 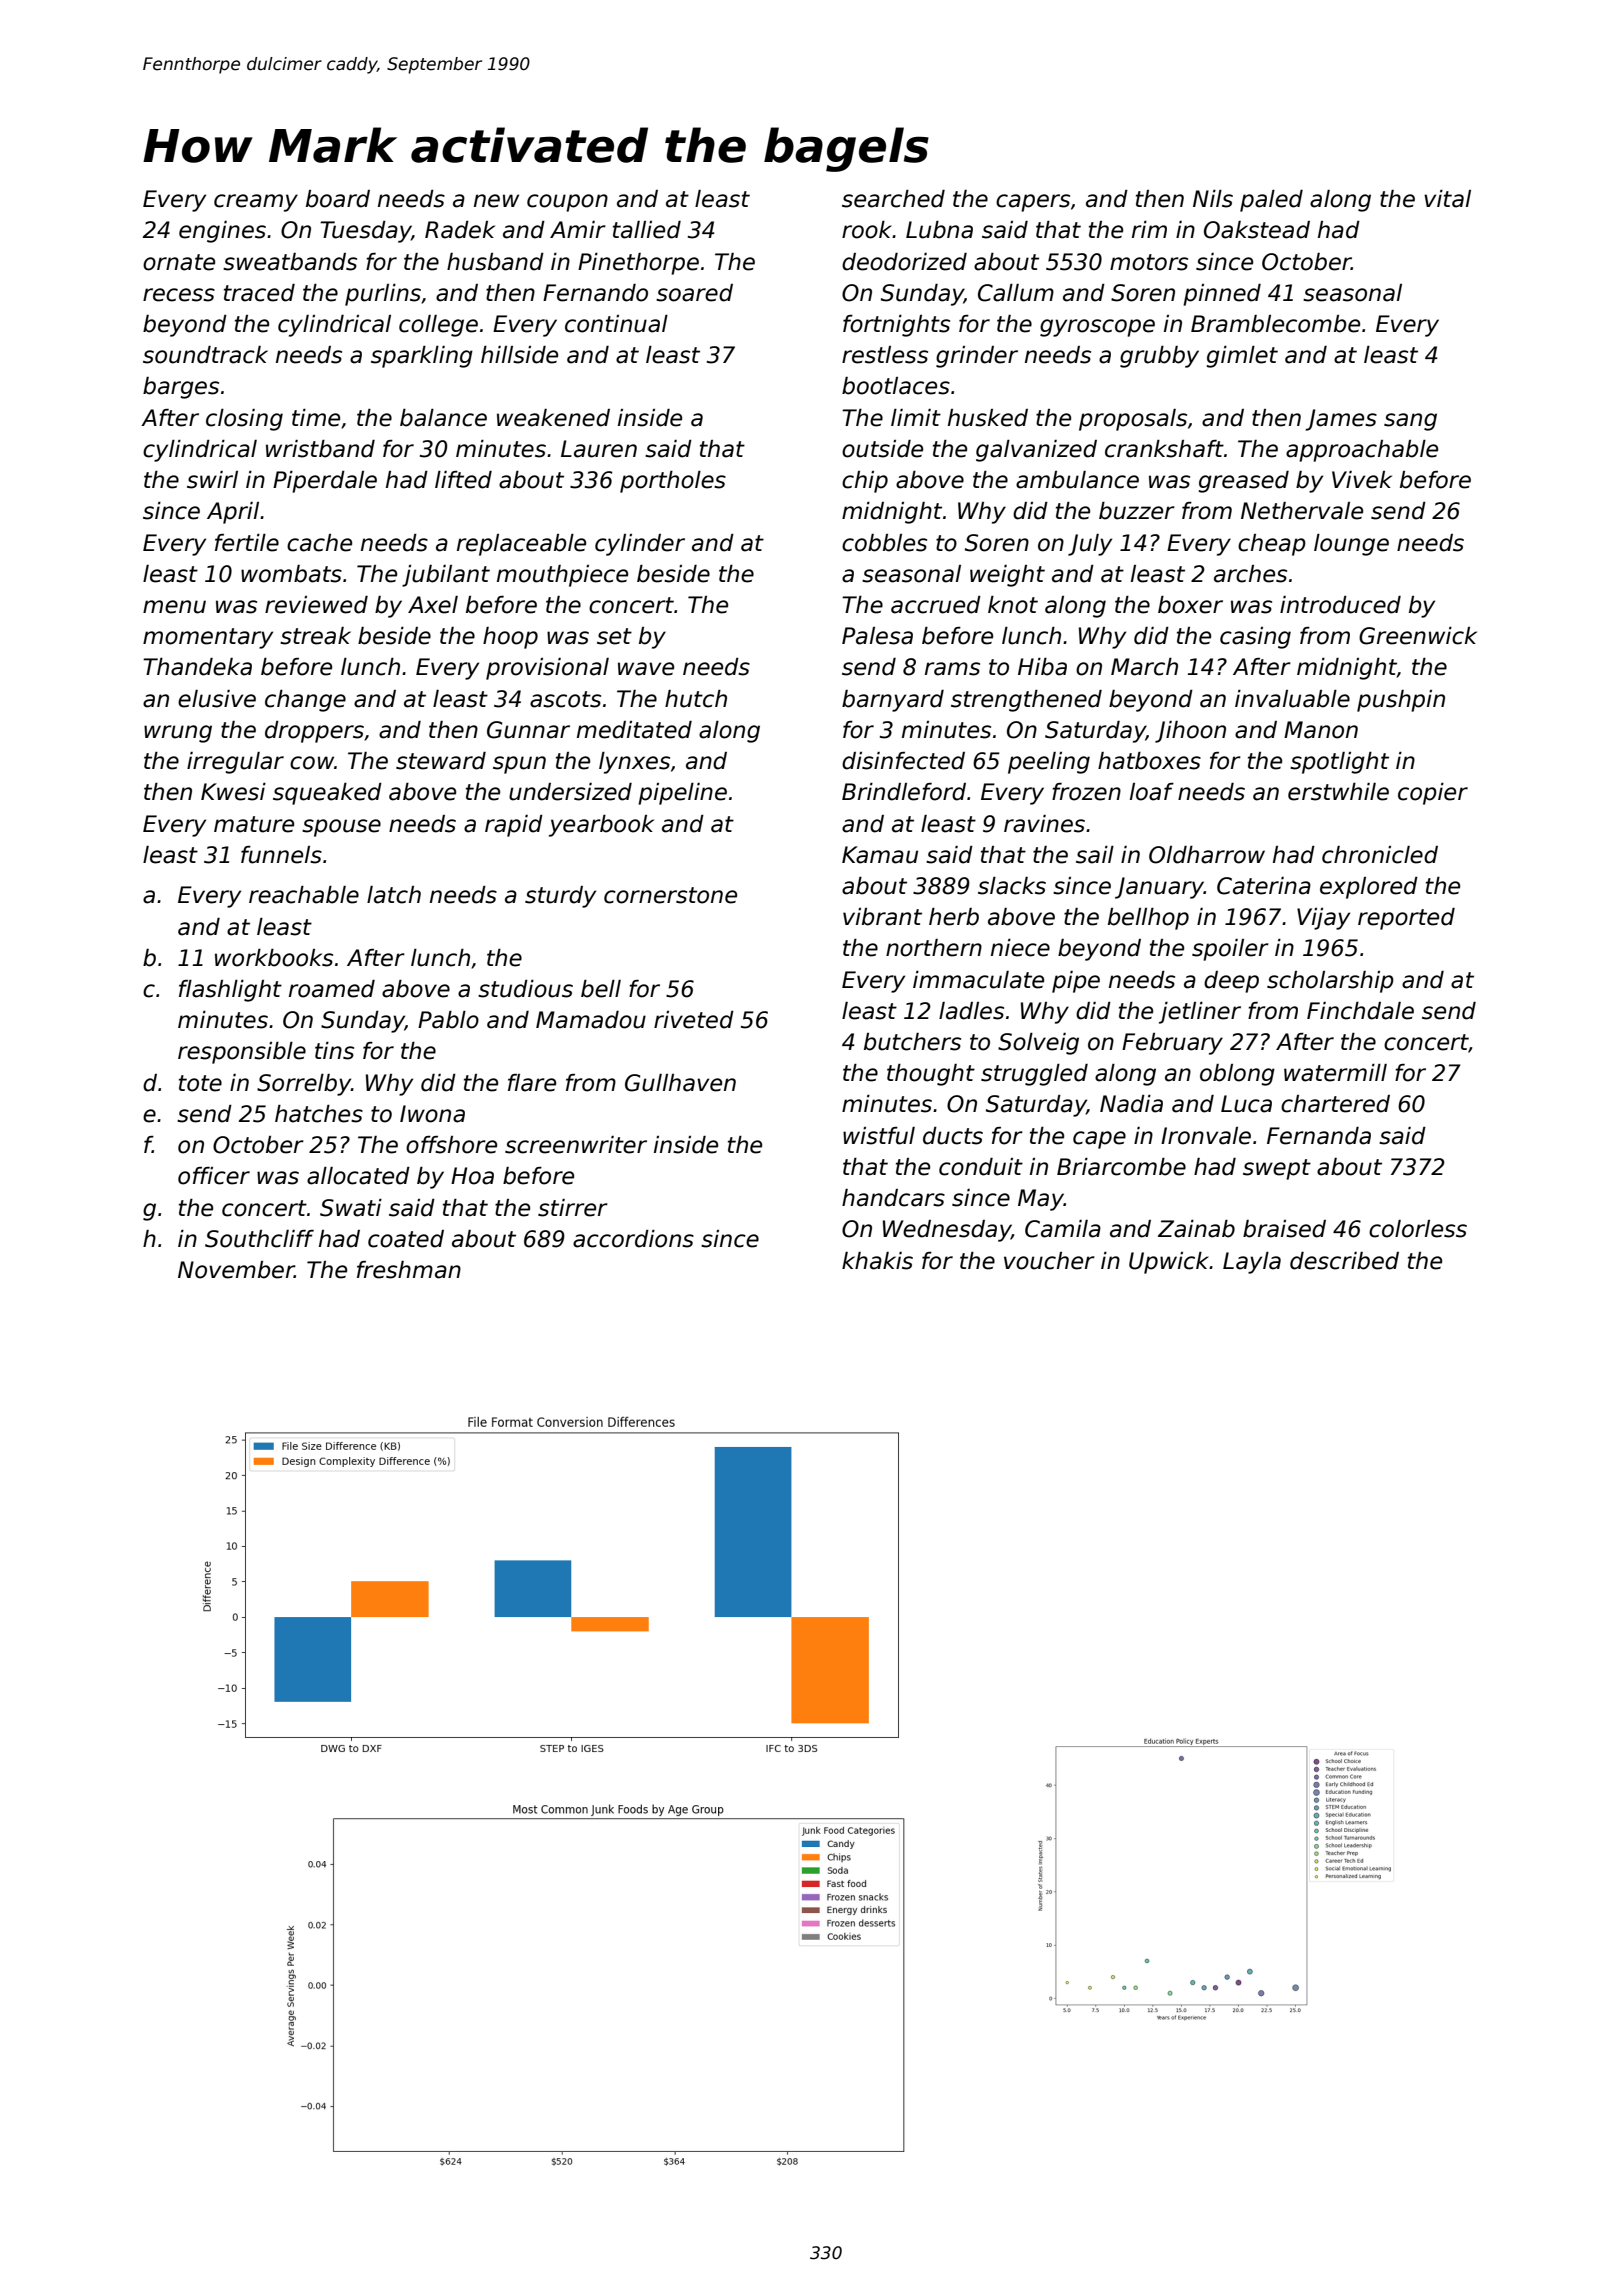 What do you see at coordinates (316, 418) in the screenshot?
I see `time` at bounding box center [316, 418].
